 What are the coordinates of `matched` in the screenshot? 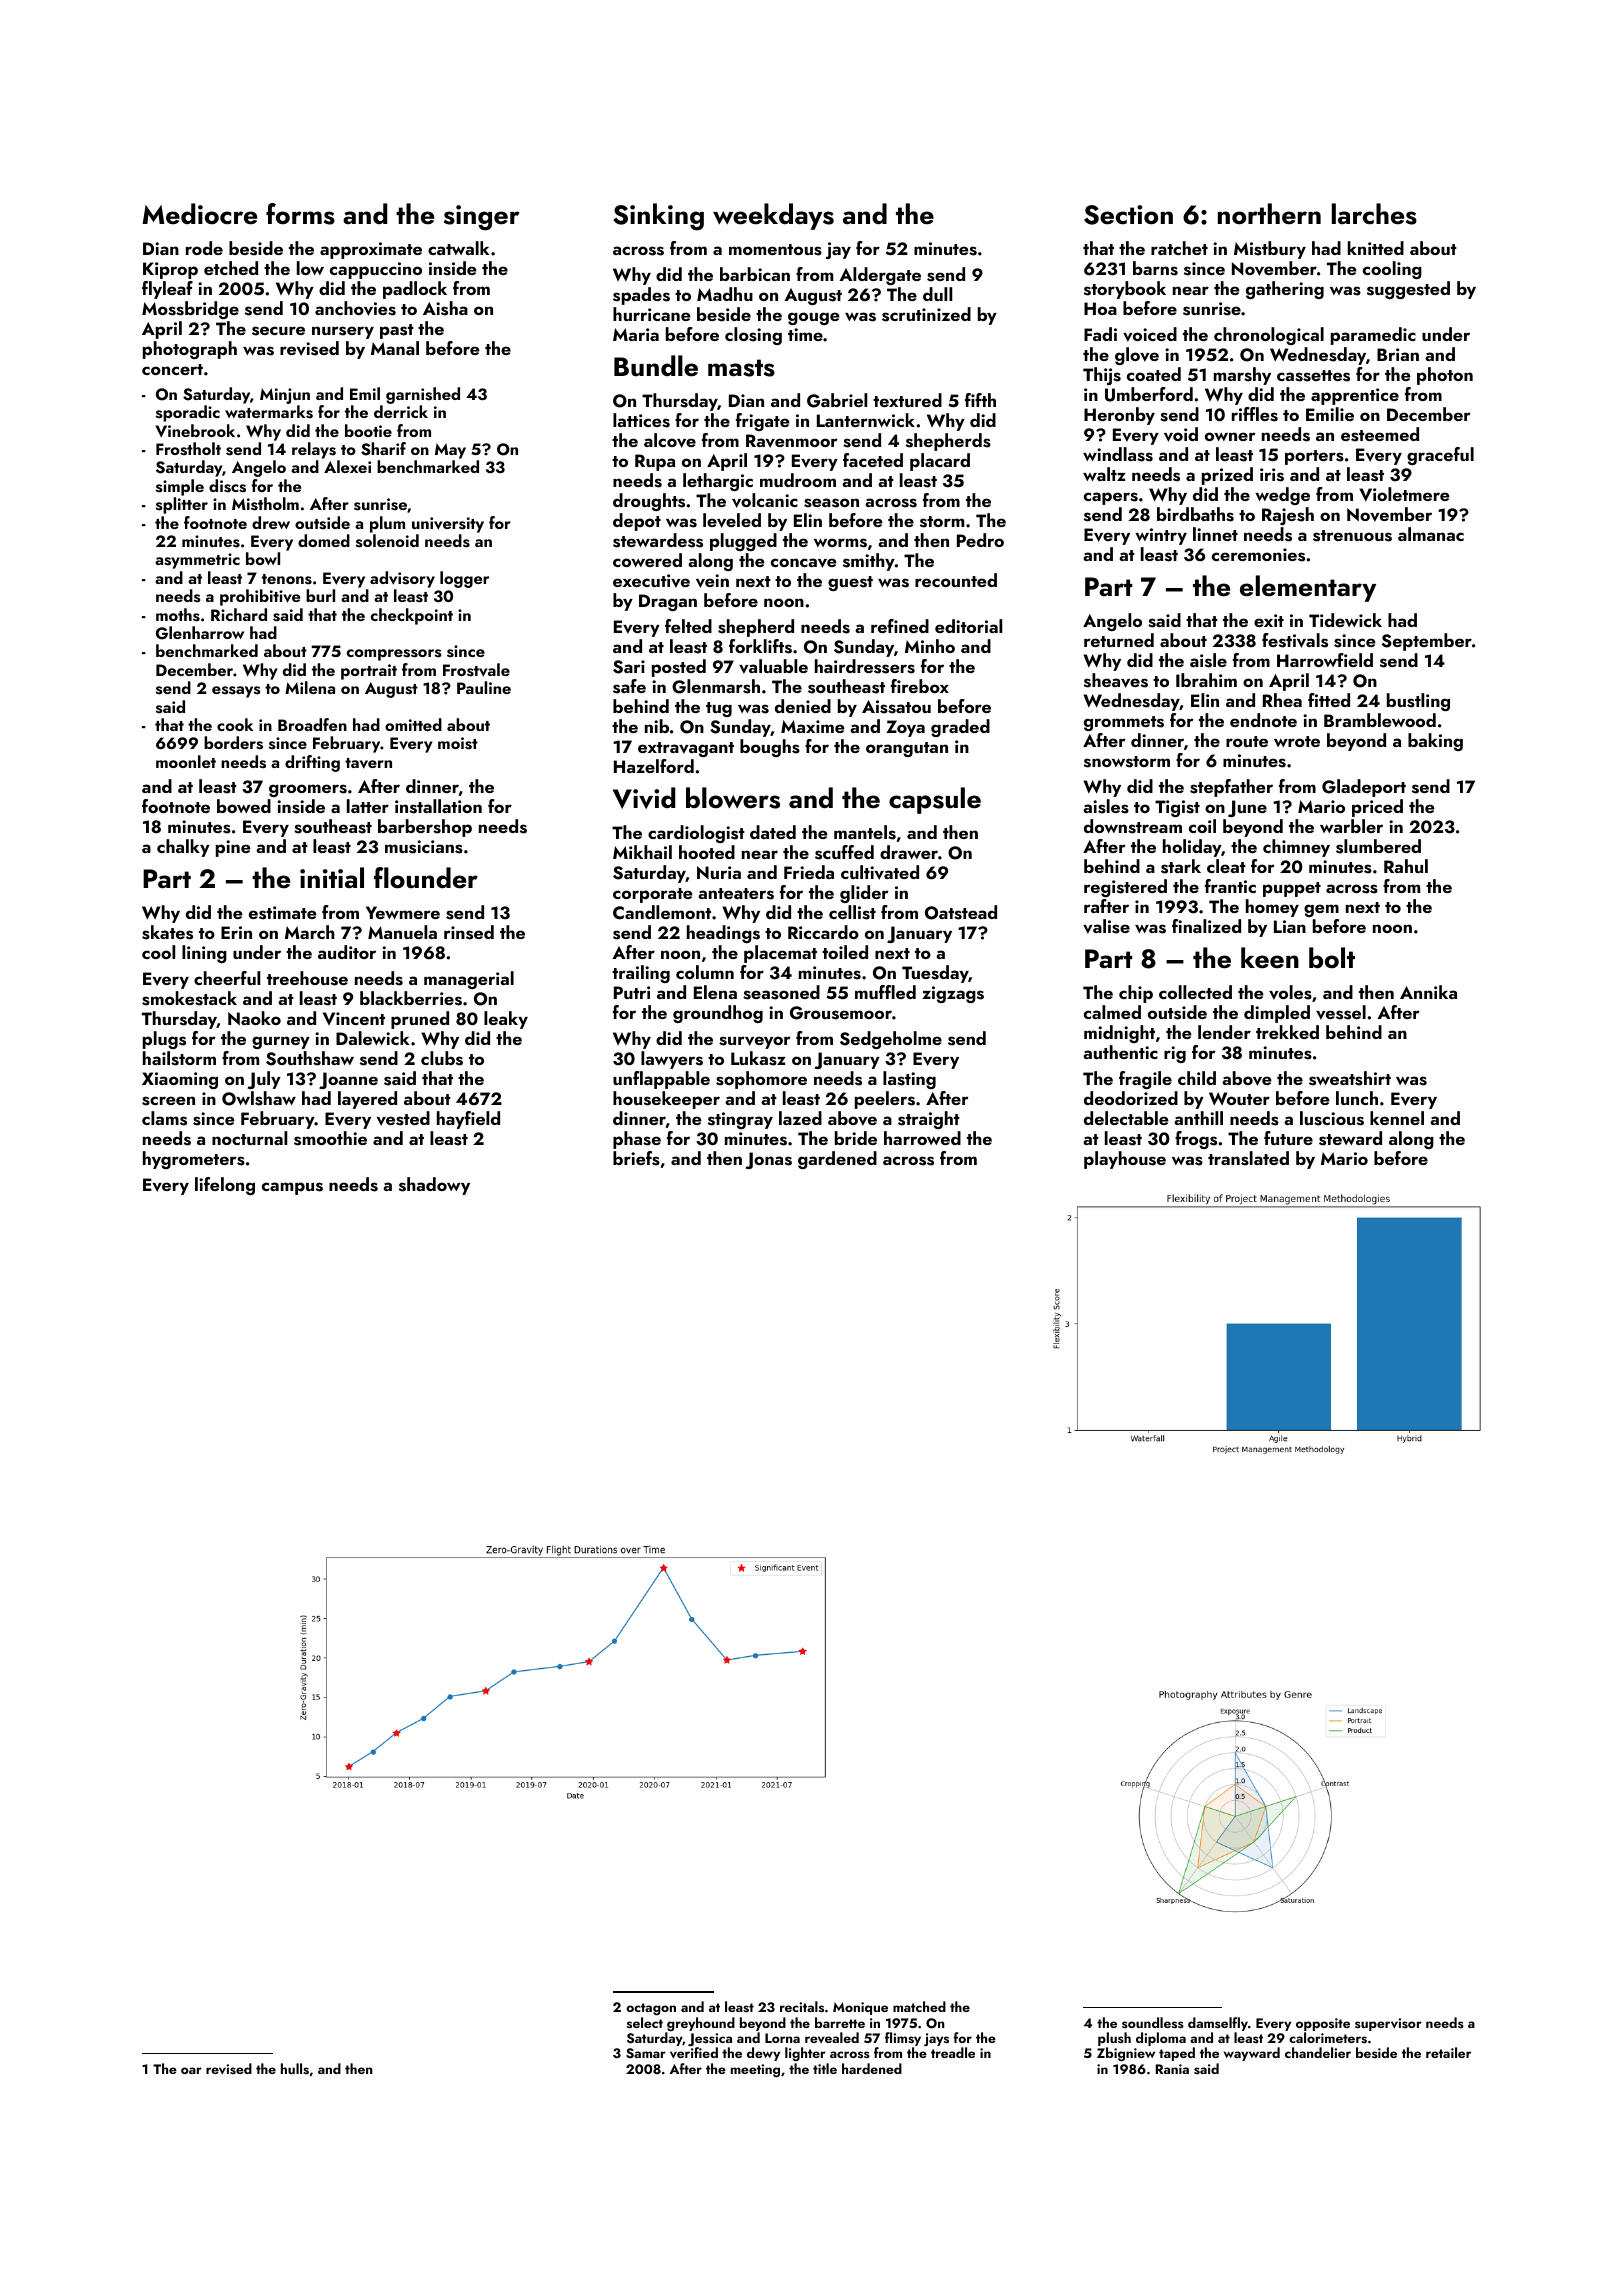 It's located at (919, 2006).
